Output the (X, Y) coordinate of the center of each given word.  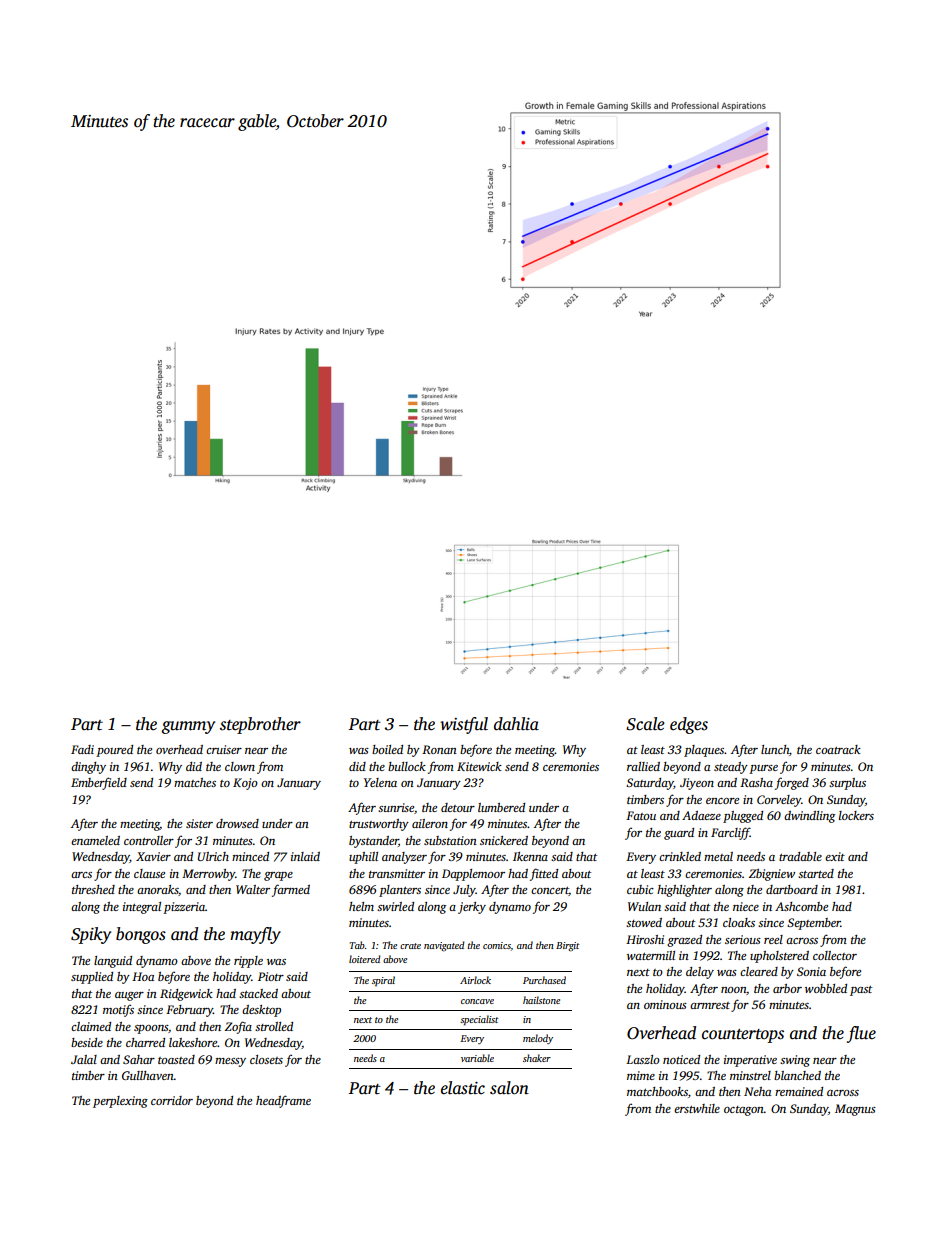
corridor (172, 1100)
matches (195, 782)
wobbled (826, 988)
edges (689, 725)
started (816, 873)
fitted (544, 874)
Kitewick (479, 766)
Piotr (271, 976)
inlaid (305, 856)
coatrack (838, 749)
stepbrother (260, 725)
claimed (91, 1026)
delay (700, 973)
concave (477, 1001)
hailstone (541, 1000)
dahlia (516, 724)
